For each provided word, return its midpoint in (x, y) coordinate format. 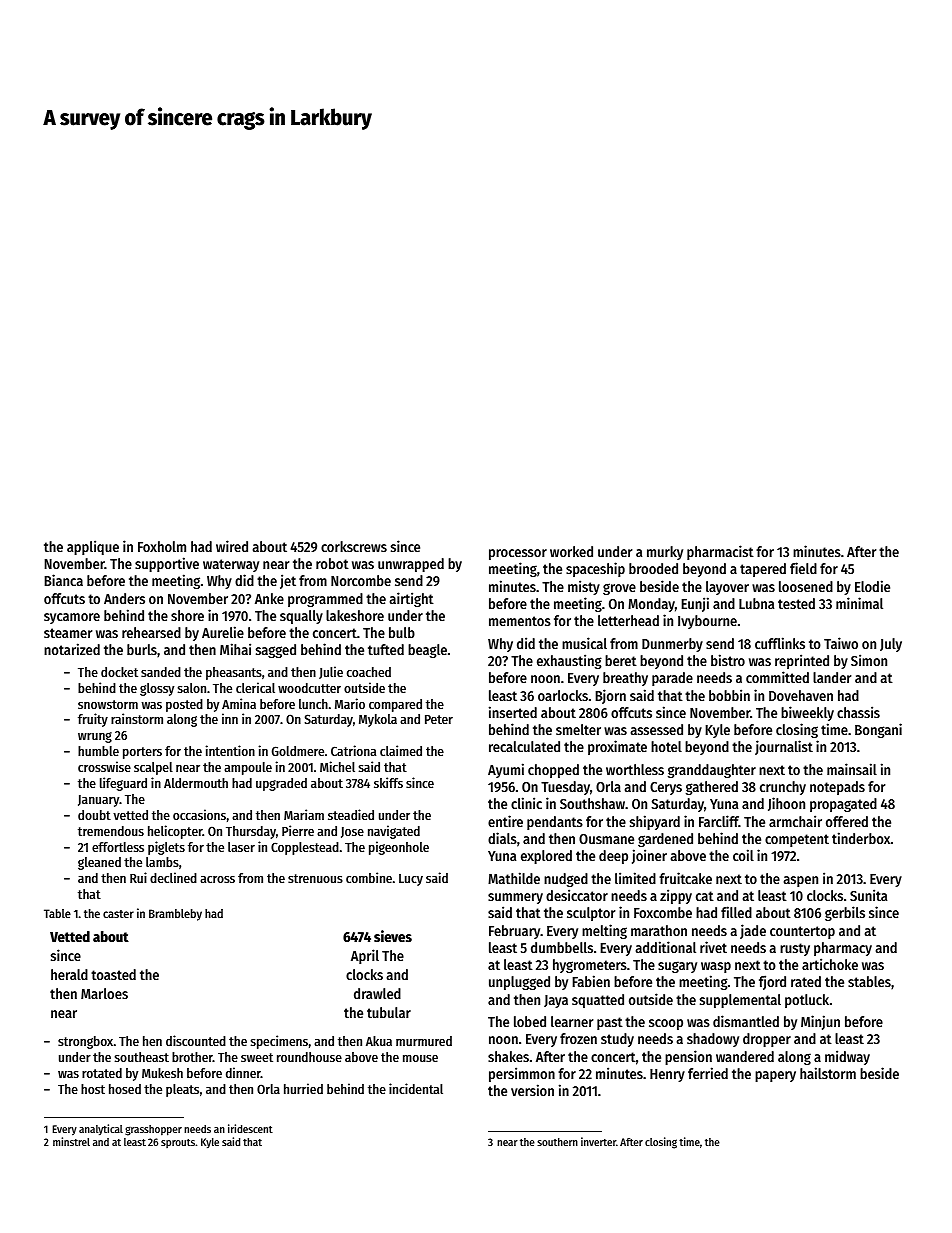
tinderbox (861, 838)
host (93, 1089)
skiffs (388, 782)
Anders (124, 598)
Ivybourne (707, 622)
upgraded (281, 784)
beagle (427, 651)
